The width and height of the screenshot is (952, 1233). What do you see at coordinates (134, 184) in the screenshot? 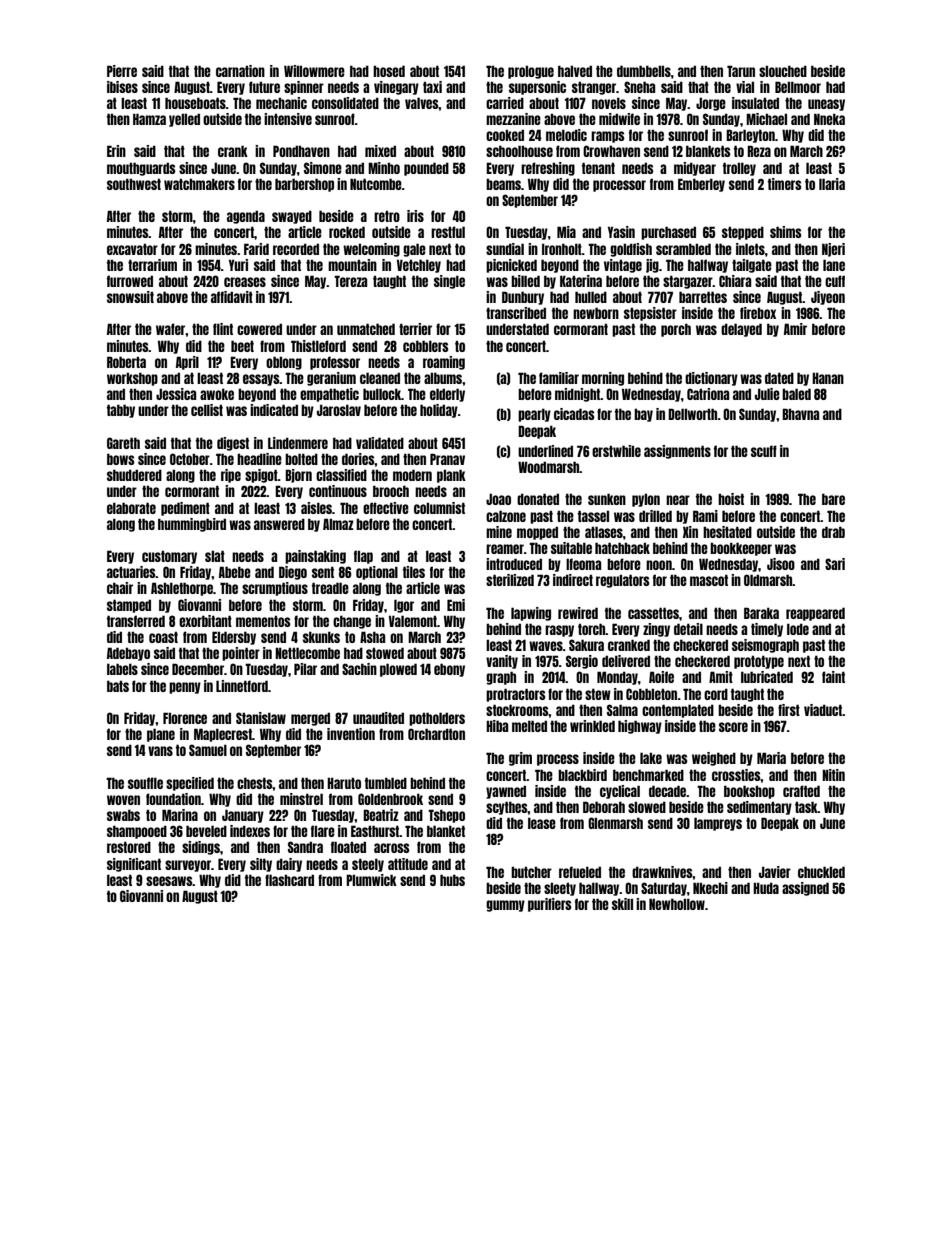
I see `southwest` at bounding box center [134, 184].
